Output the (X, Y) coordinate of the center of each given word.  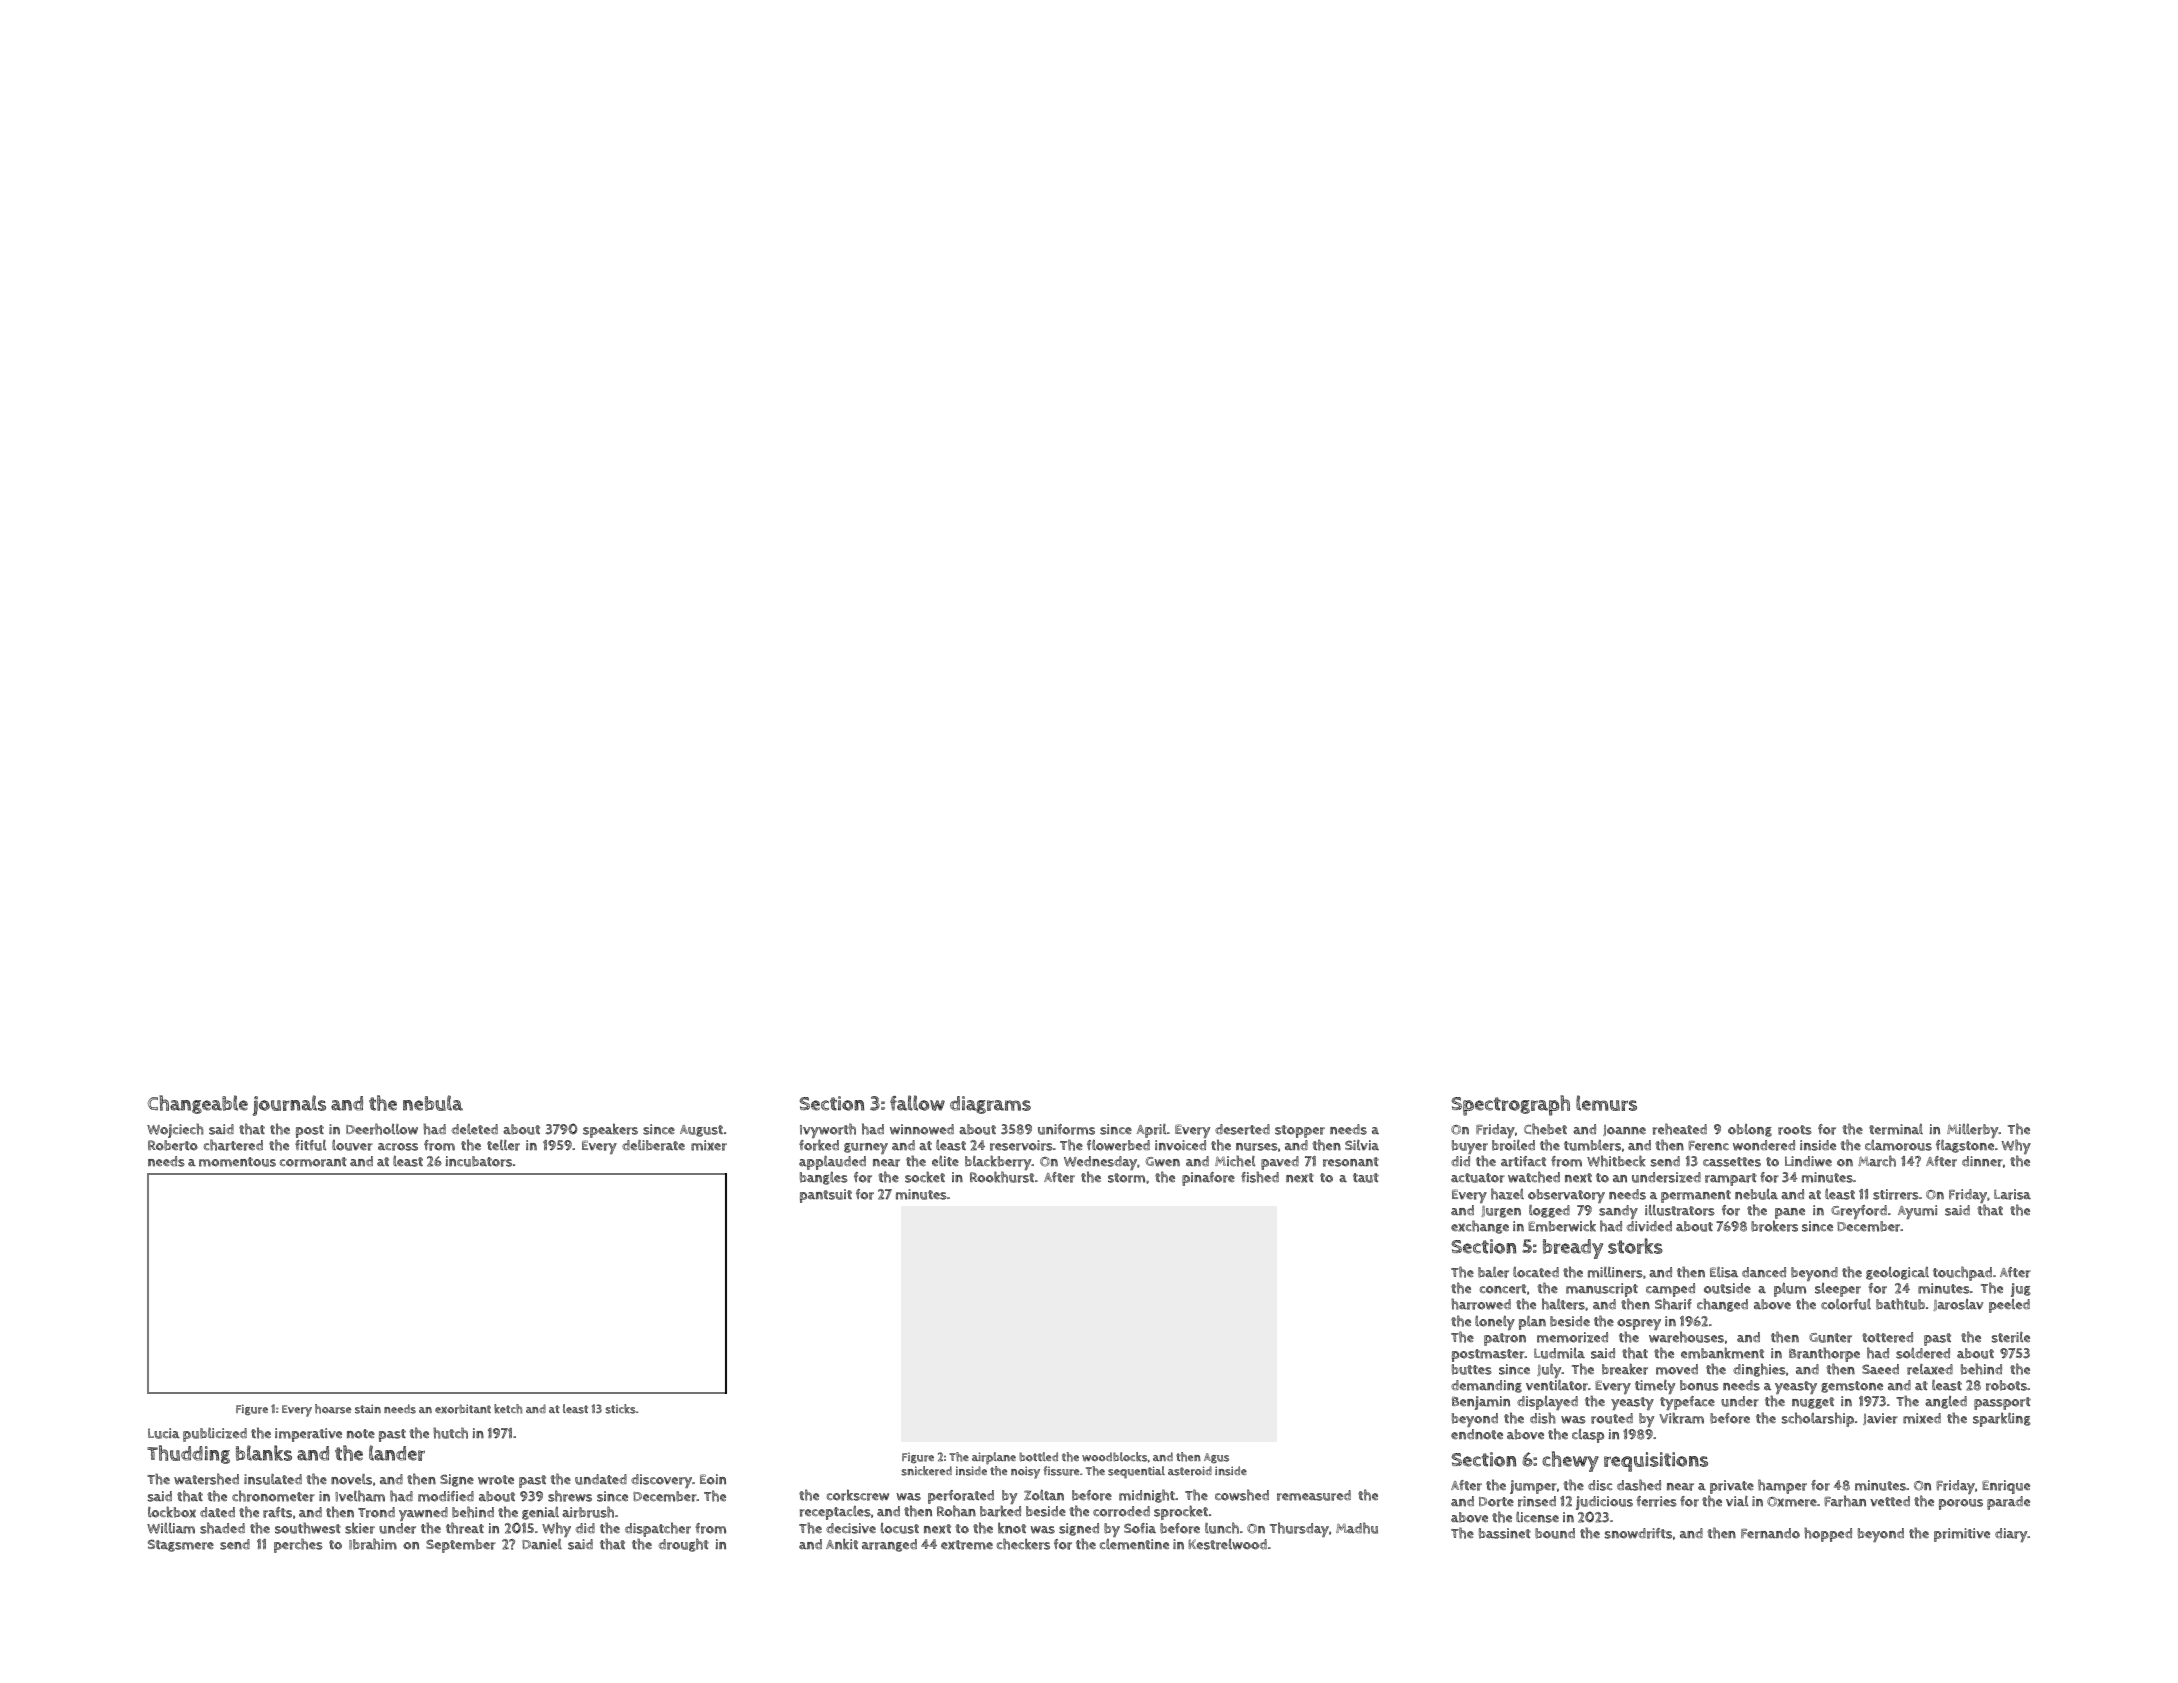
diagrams (990, 1105)
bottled (1038, 1457)
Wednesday (1100, 1164)
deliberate (653, 1145)
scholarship (1818, 1419)
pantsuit (826, 1196)
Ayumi (1917, 1212)
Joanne (1624, 1130)
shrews (570, 1496)
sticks (620, 1409)
